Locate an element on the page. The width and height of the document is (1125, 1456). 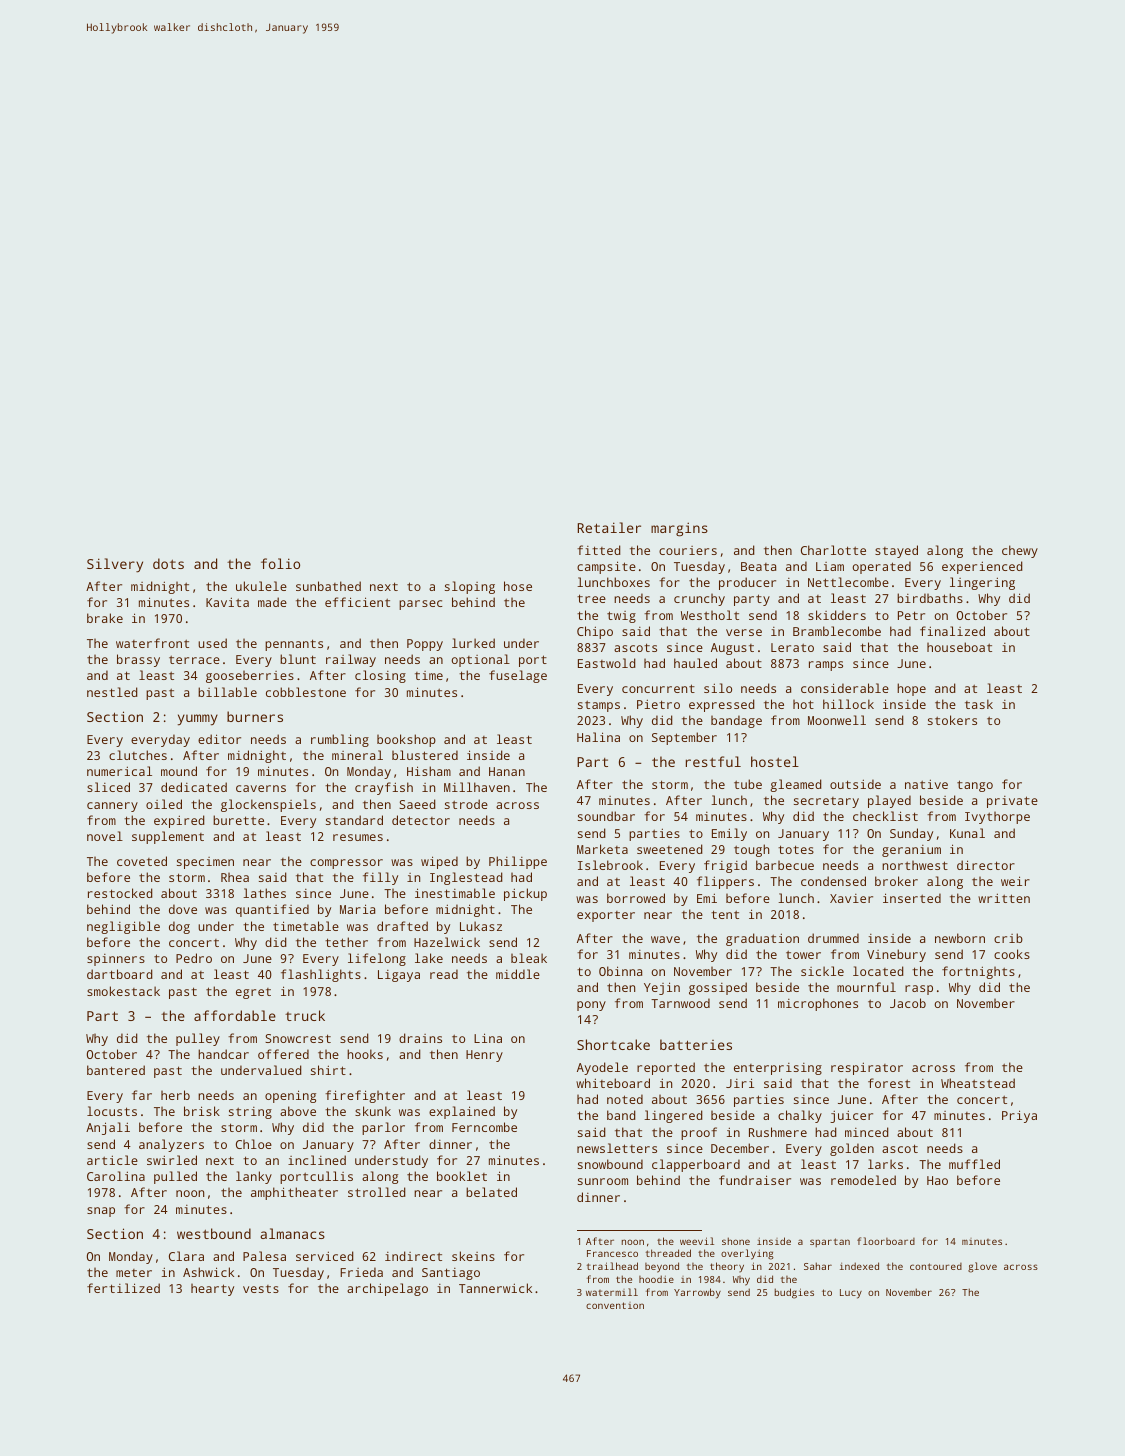
affordable is located at coordinates (235, 1015).
